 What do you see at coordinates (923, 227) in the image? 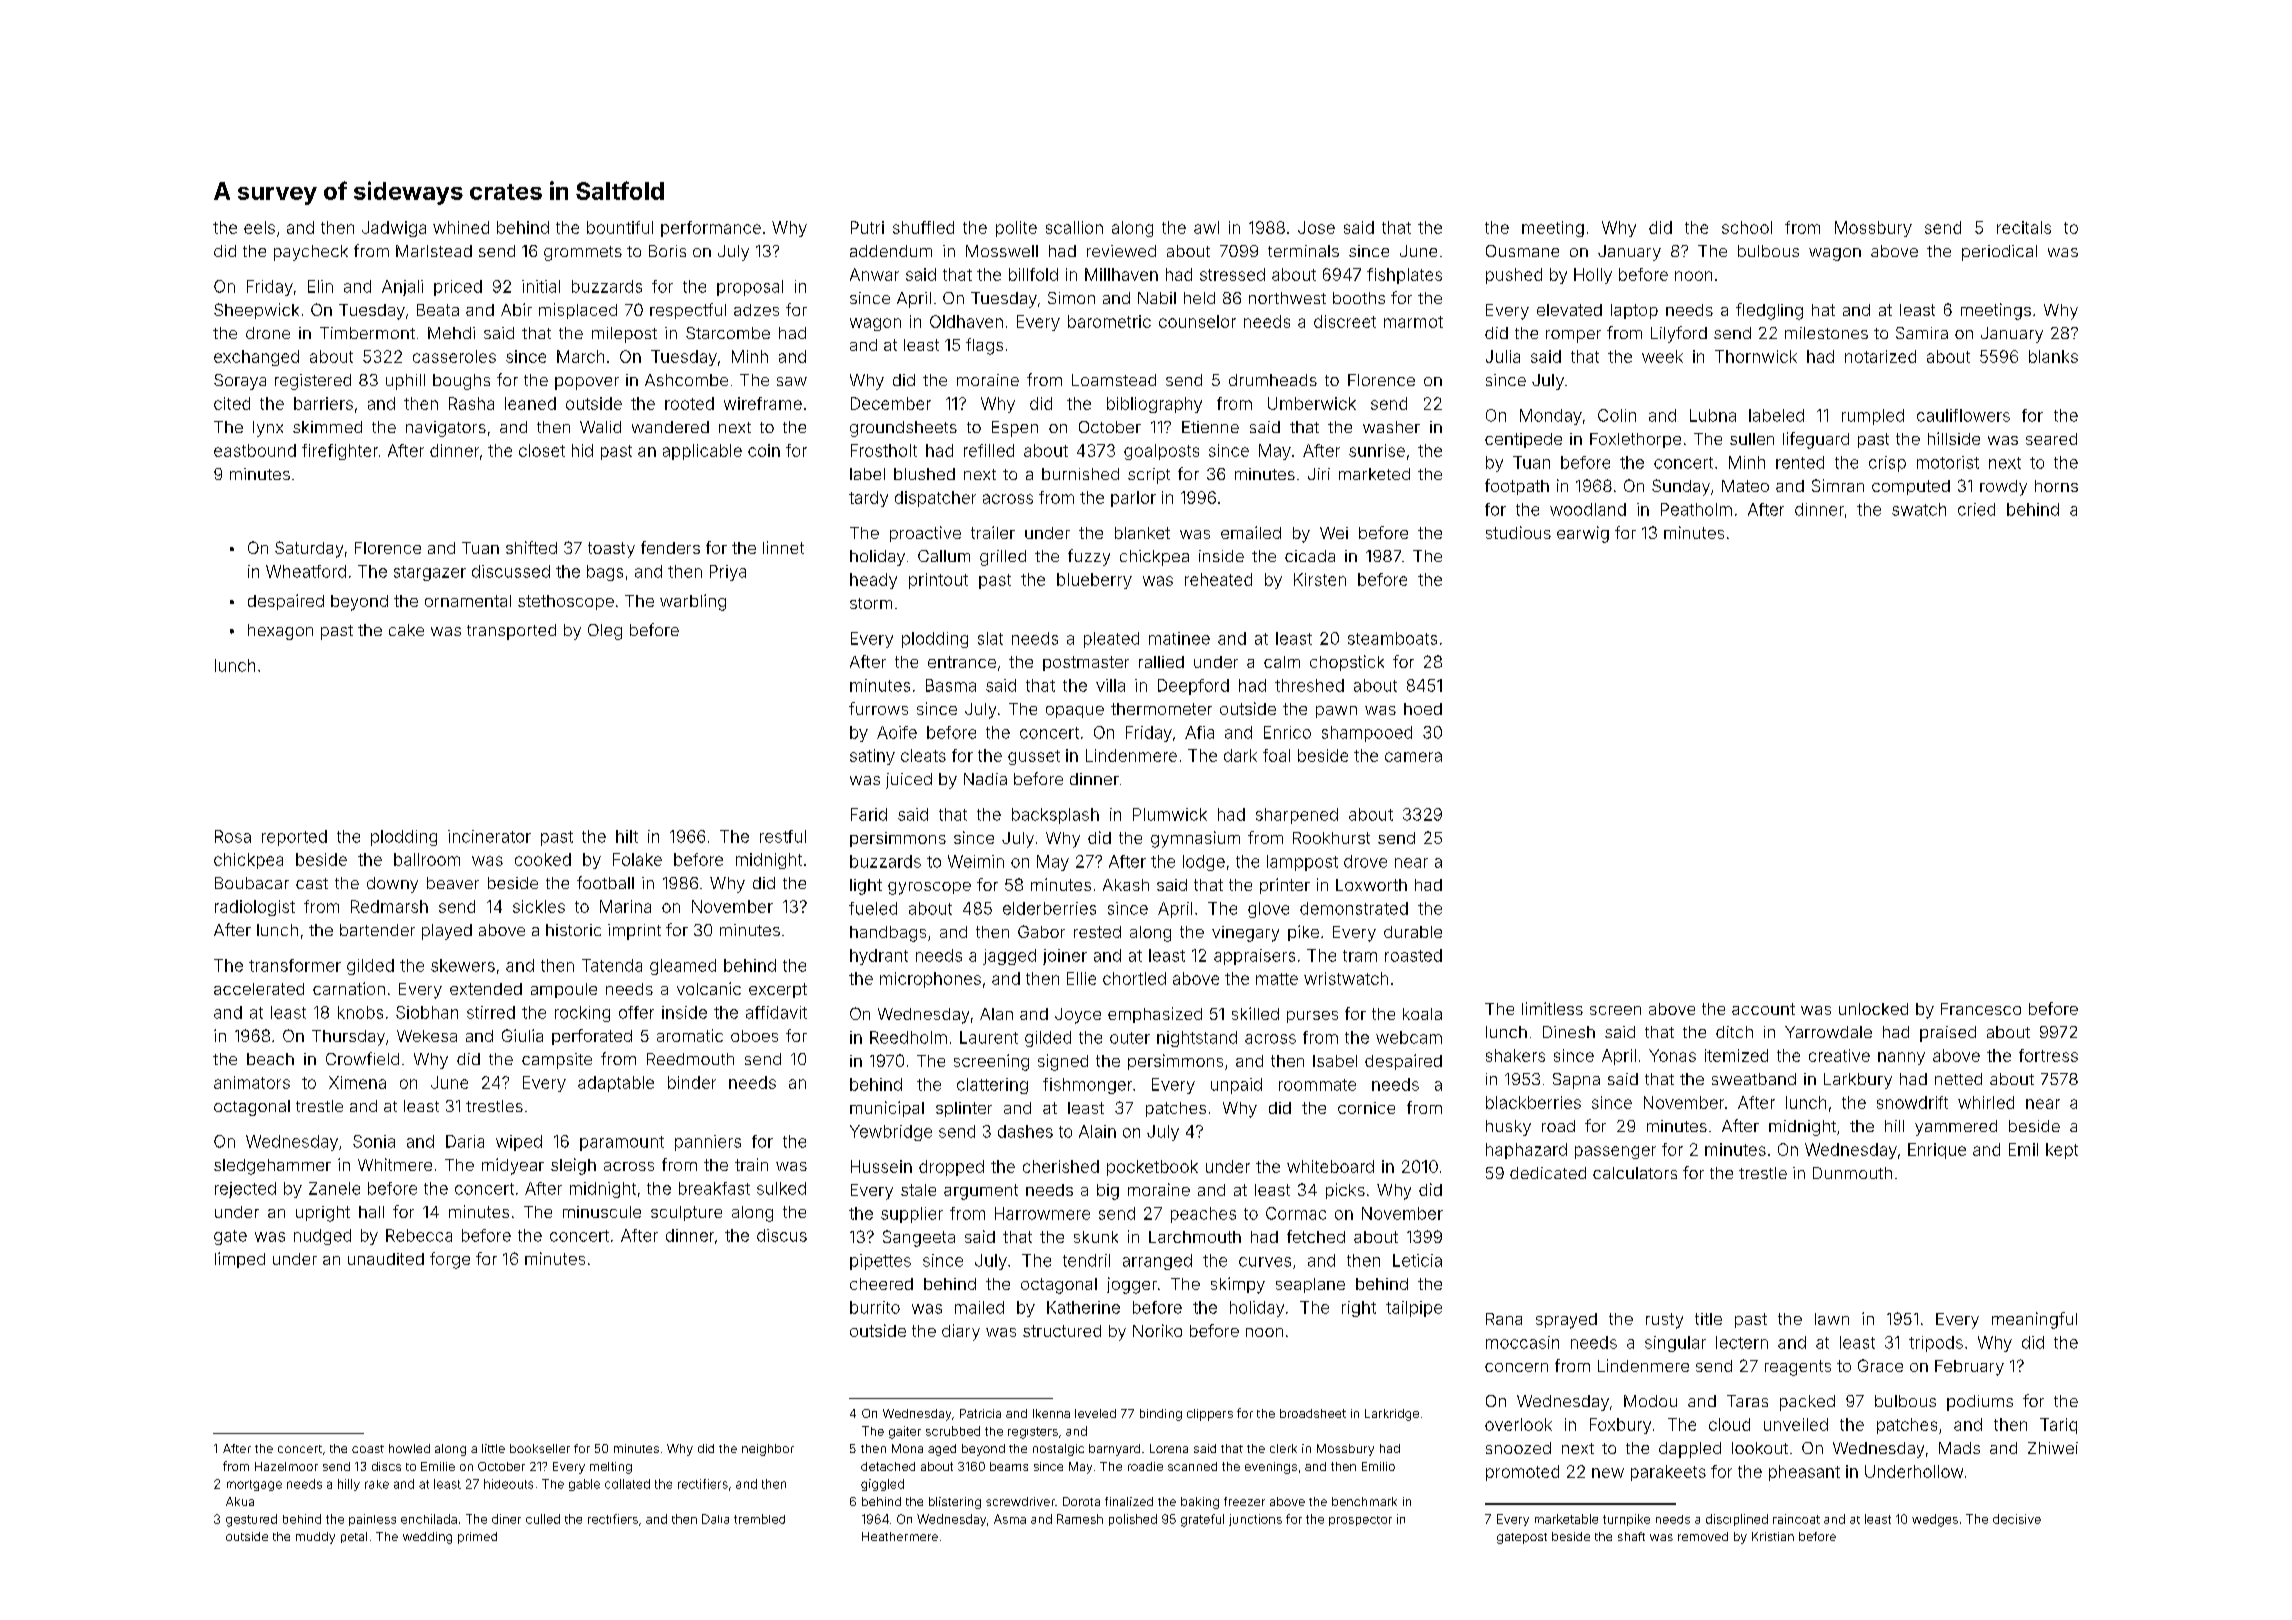
I see `shuffled` at bounding box center [923, 227].
